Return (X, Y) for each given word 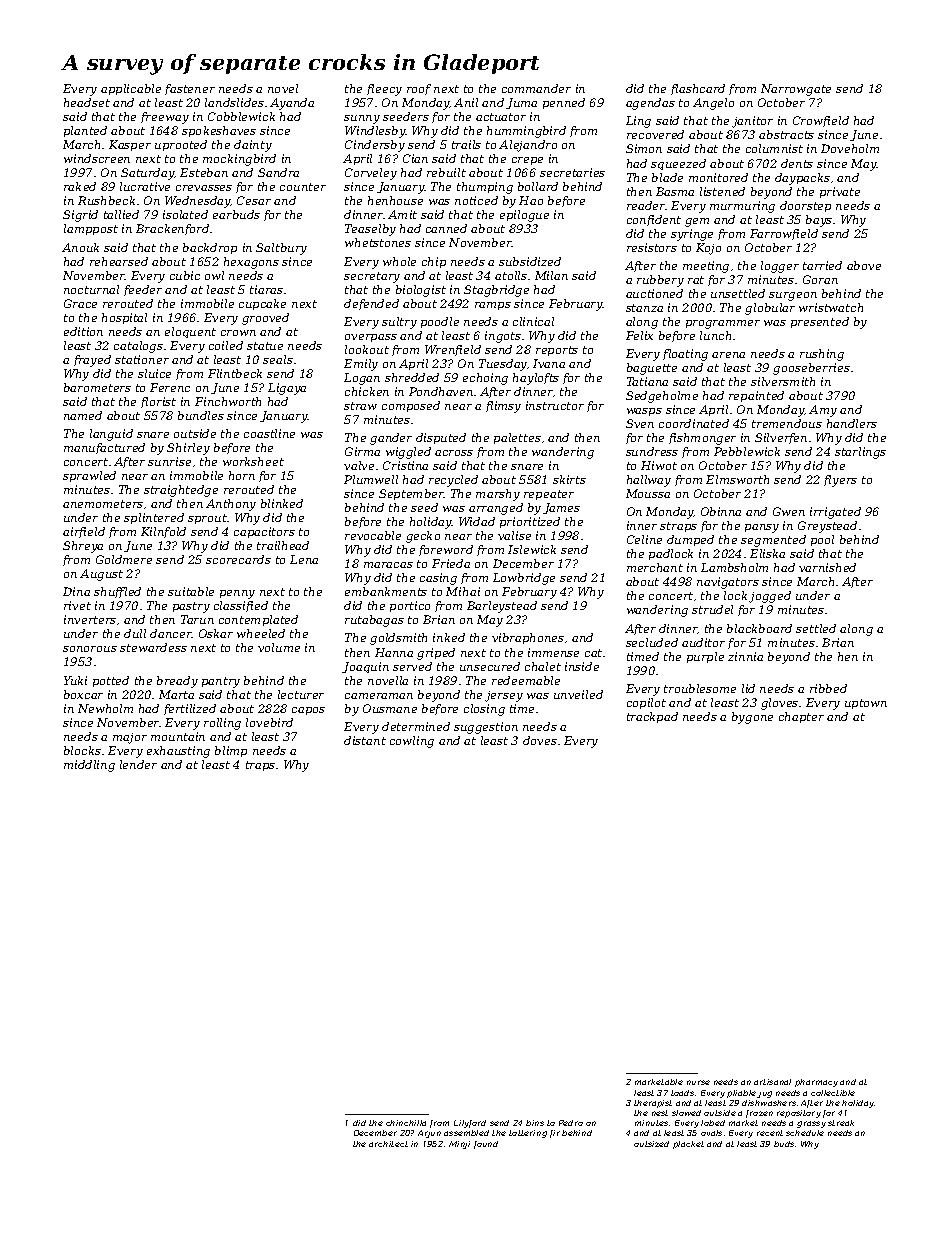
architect (388, 1144)
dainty (253, 146)
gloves (779, 704)
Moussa (648, 493)
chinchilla (406, 1123)
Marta (176, 694)
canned (446, 228)
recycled (453, 481)
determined (416, 726)
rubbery (660, 281)
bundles (201, 415)
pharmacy (816, 1083)
